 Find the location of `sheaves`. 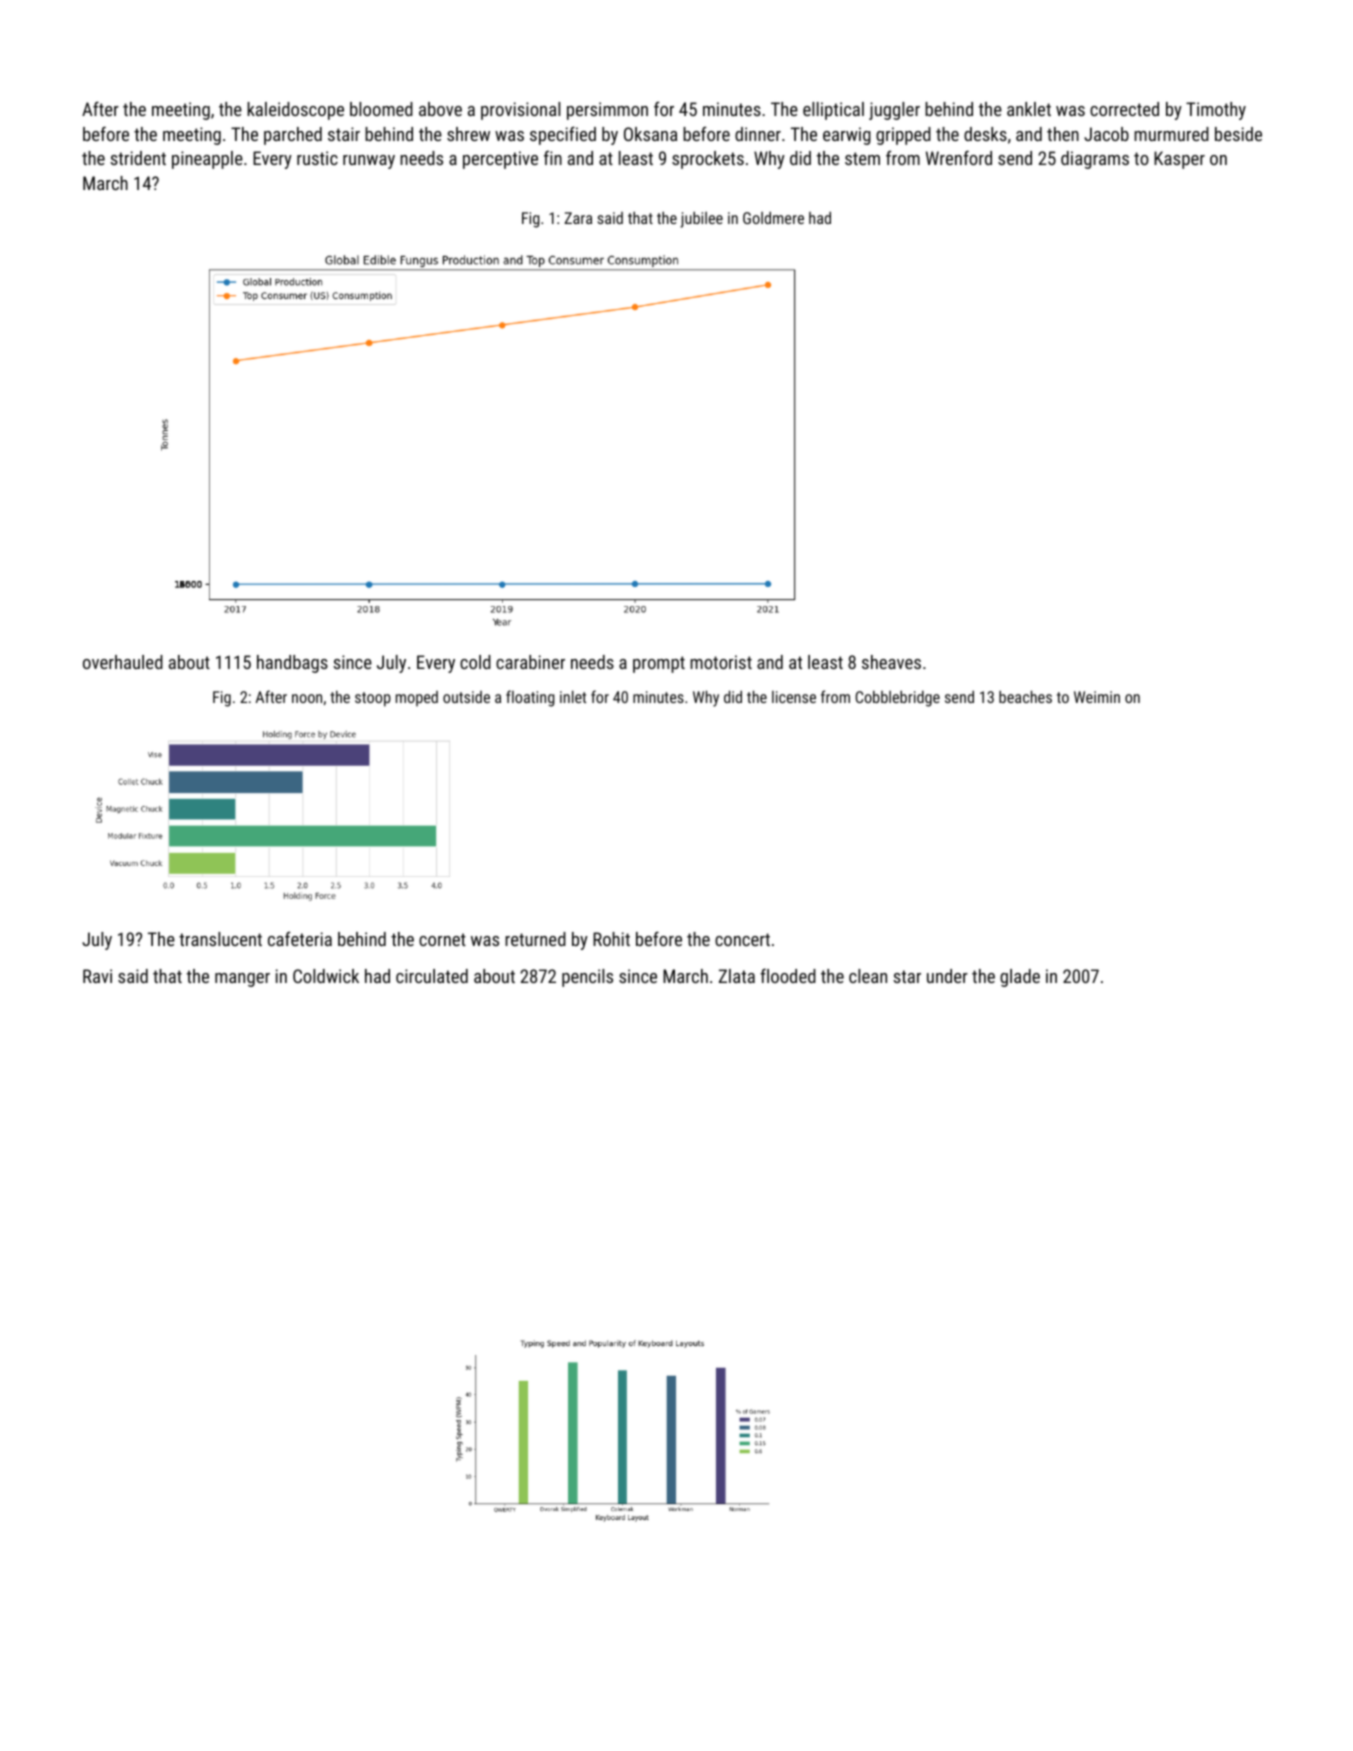

sheaves is located at coordinates (891, 662).
